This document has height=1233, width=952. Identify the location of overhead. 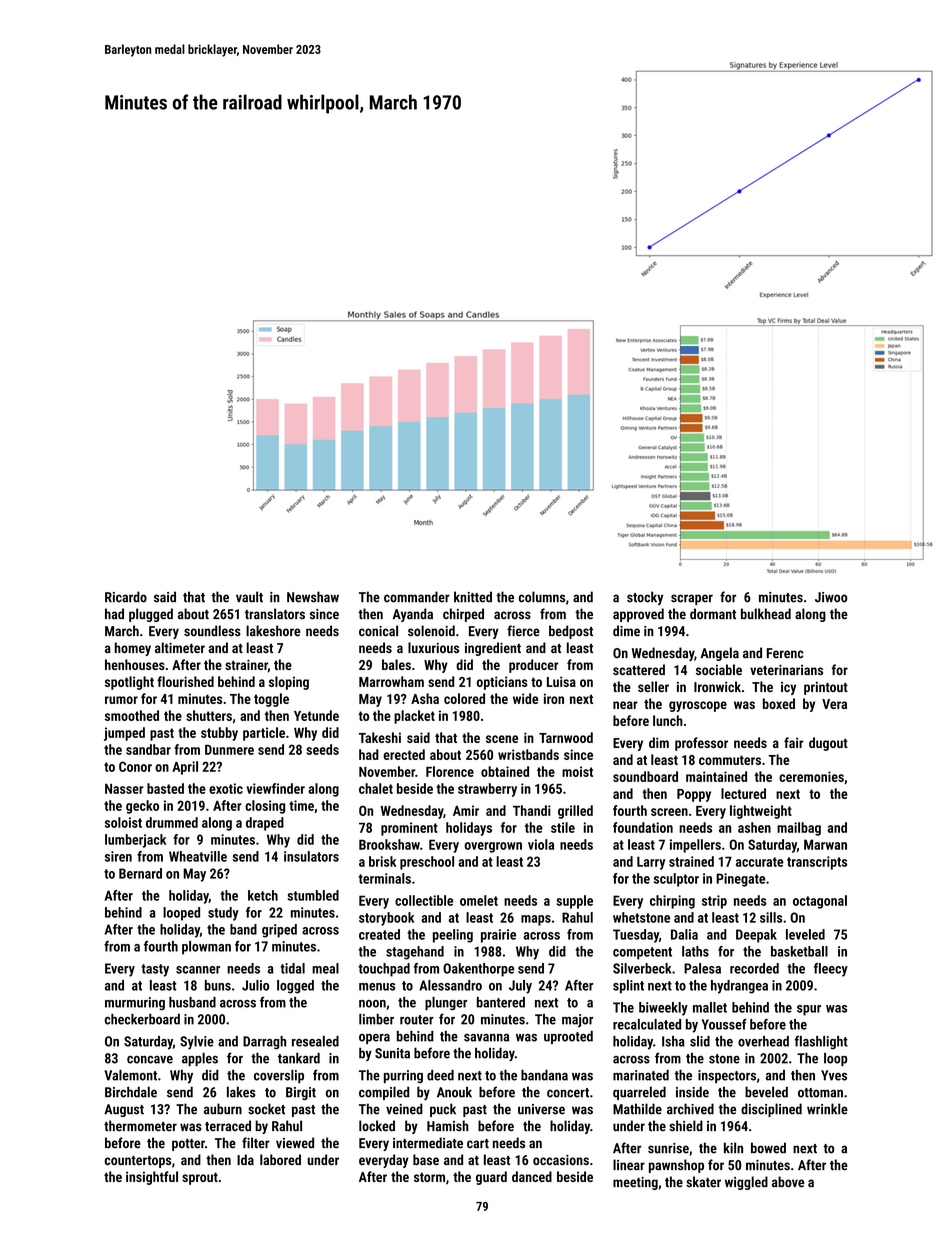
(763, 1041).
